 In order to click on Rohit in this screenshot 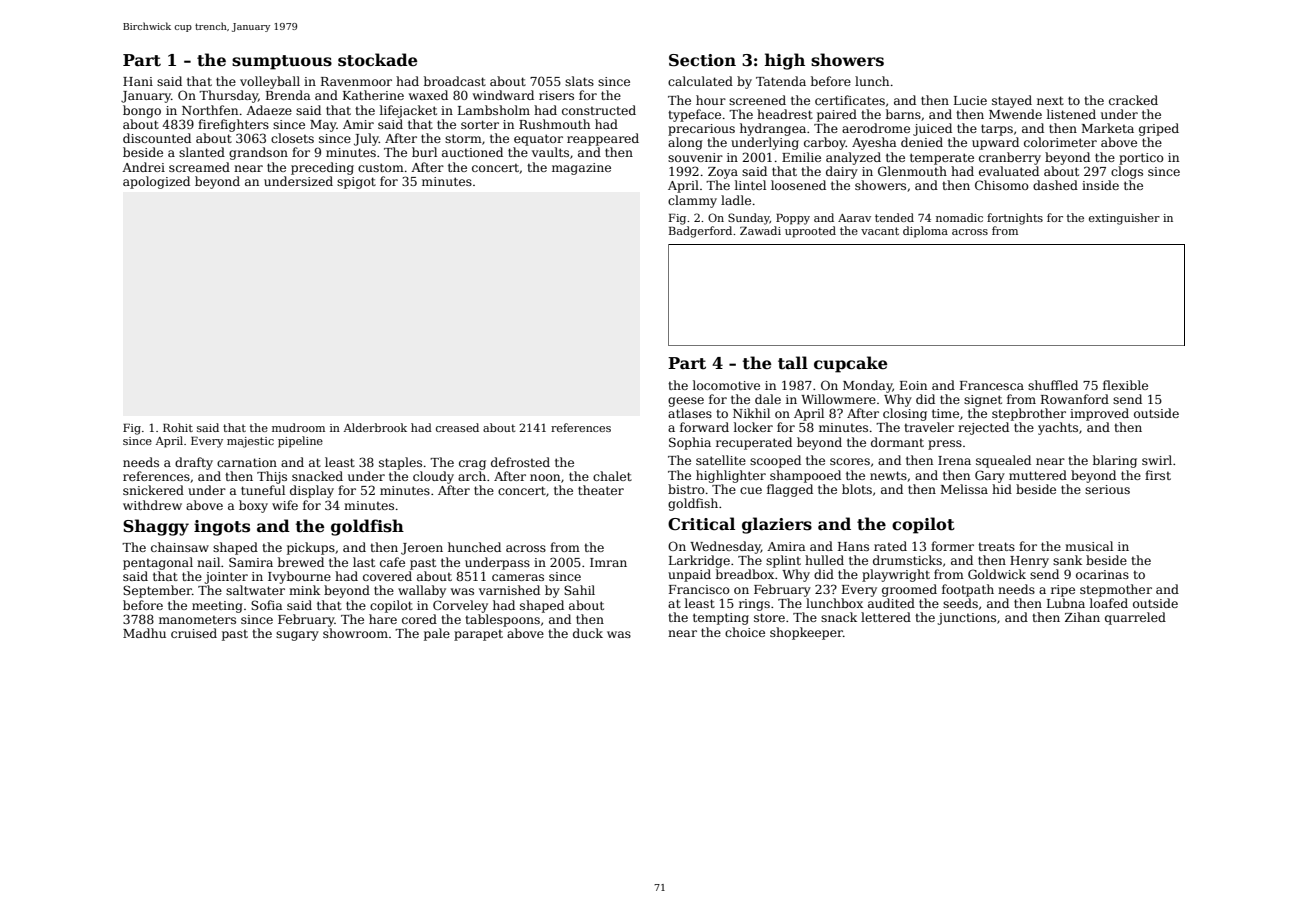, I will do `click(178, 427)`.
